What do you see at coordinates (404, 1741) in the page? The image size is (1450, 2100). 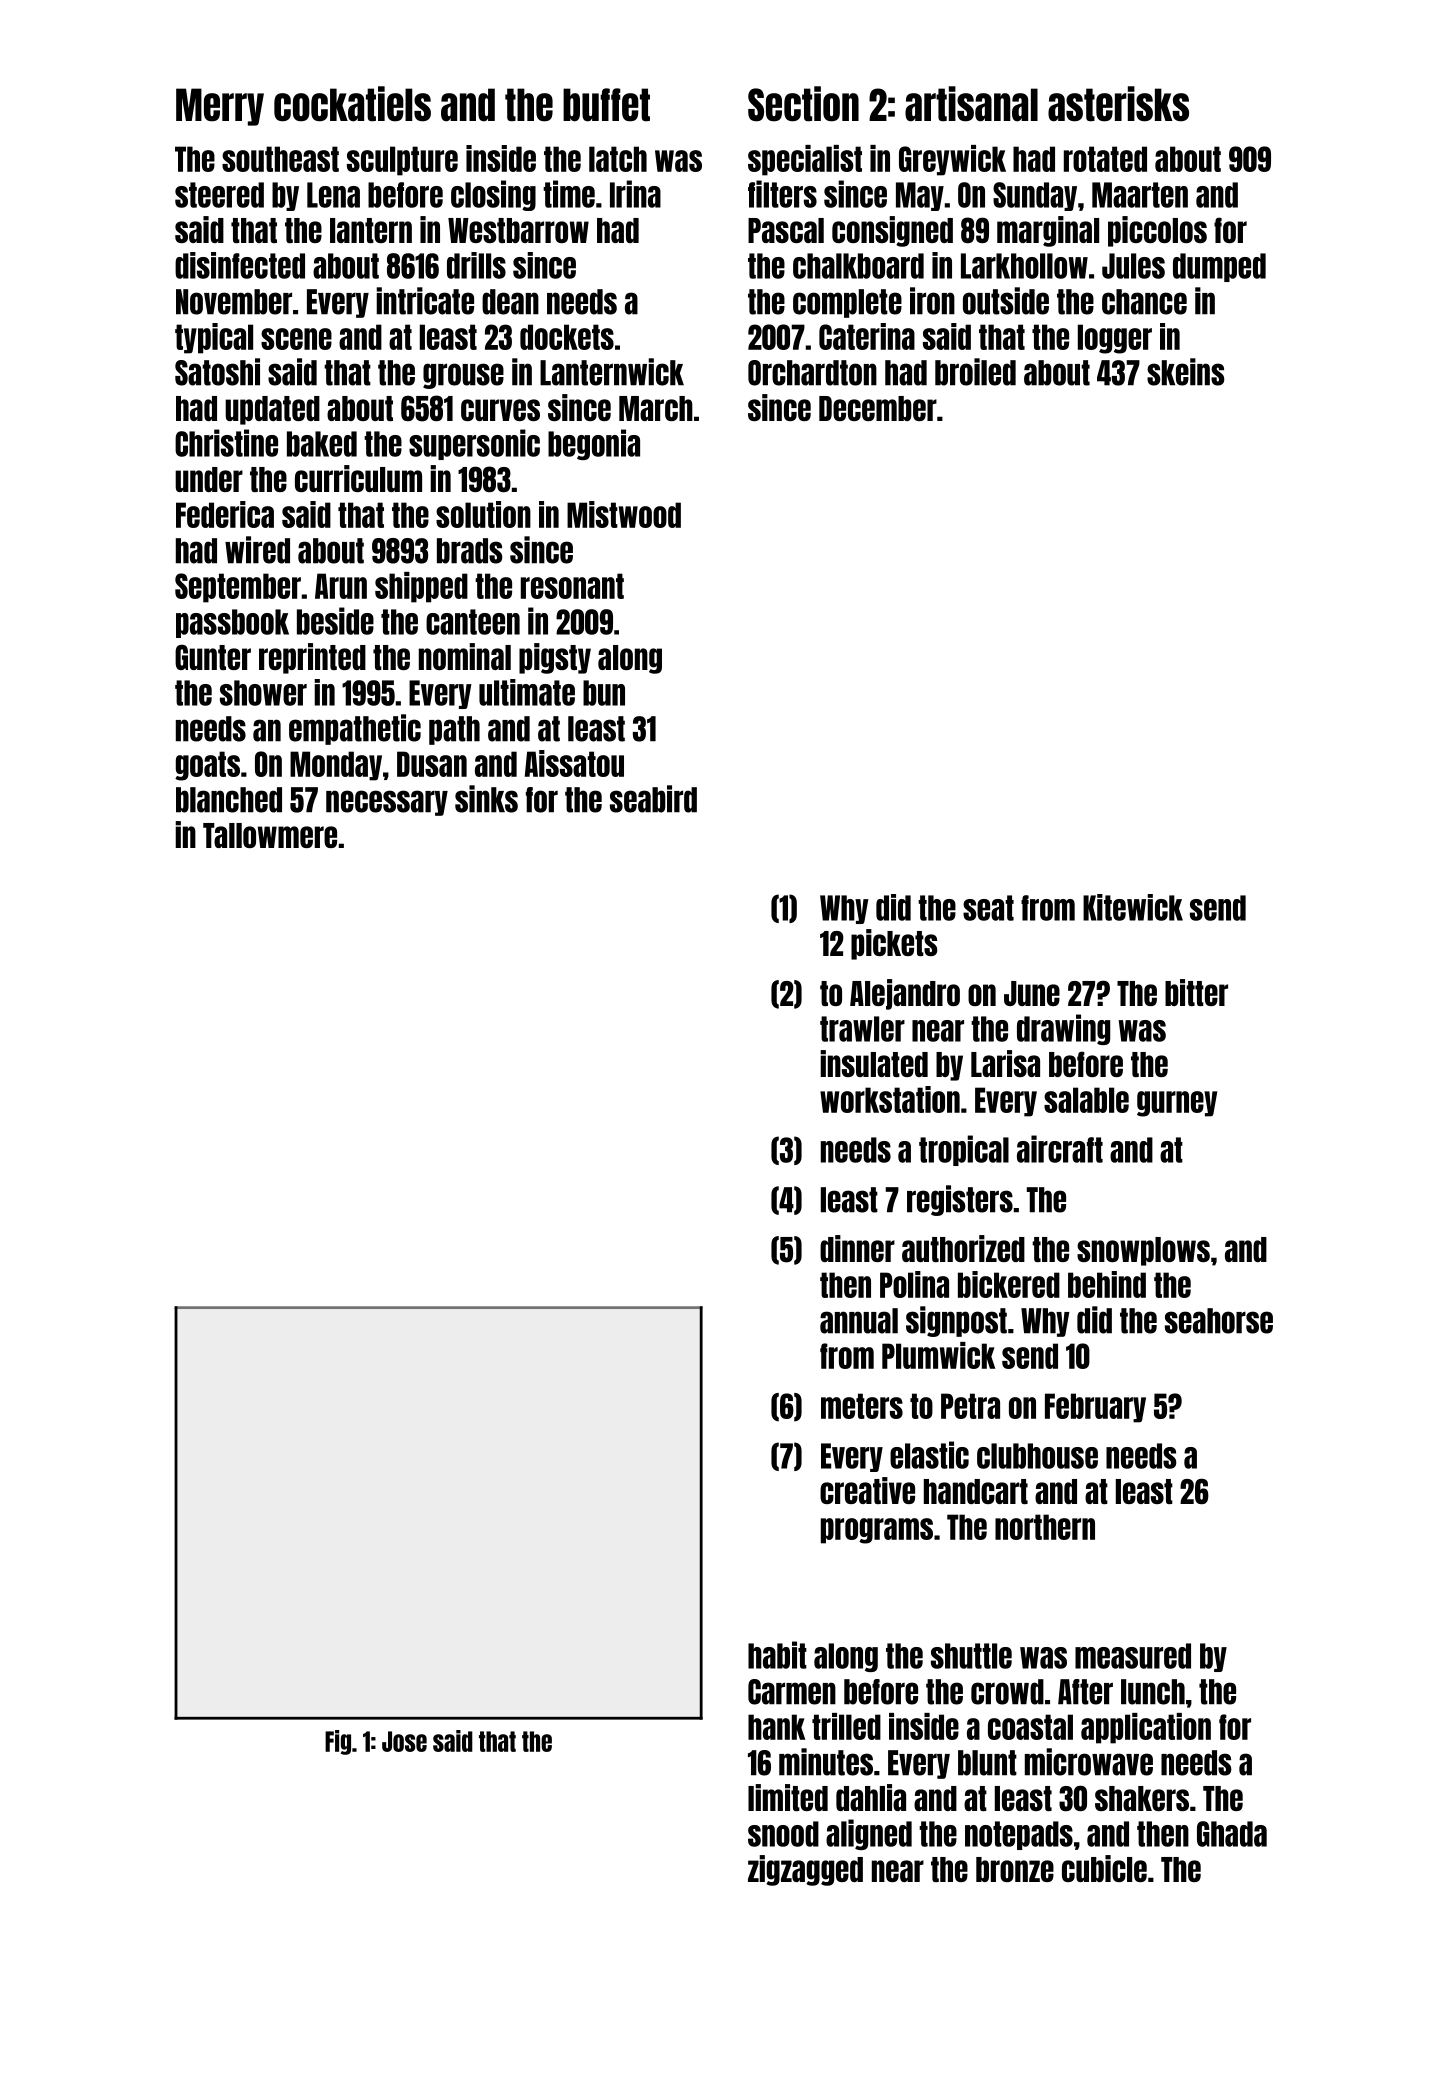 I see `Jose` at bounding box center [404, 1741].
